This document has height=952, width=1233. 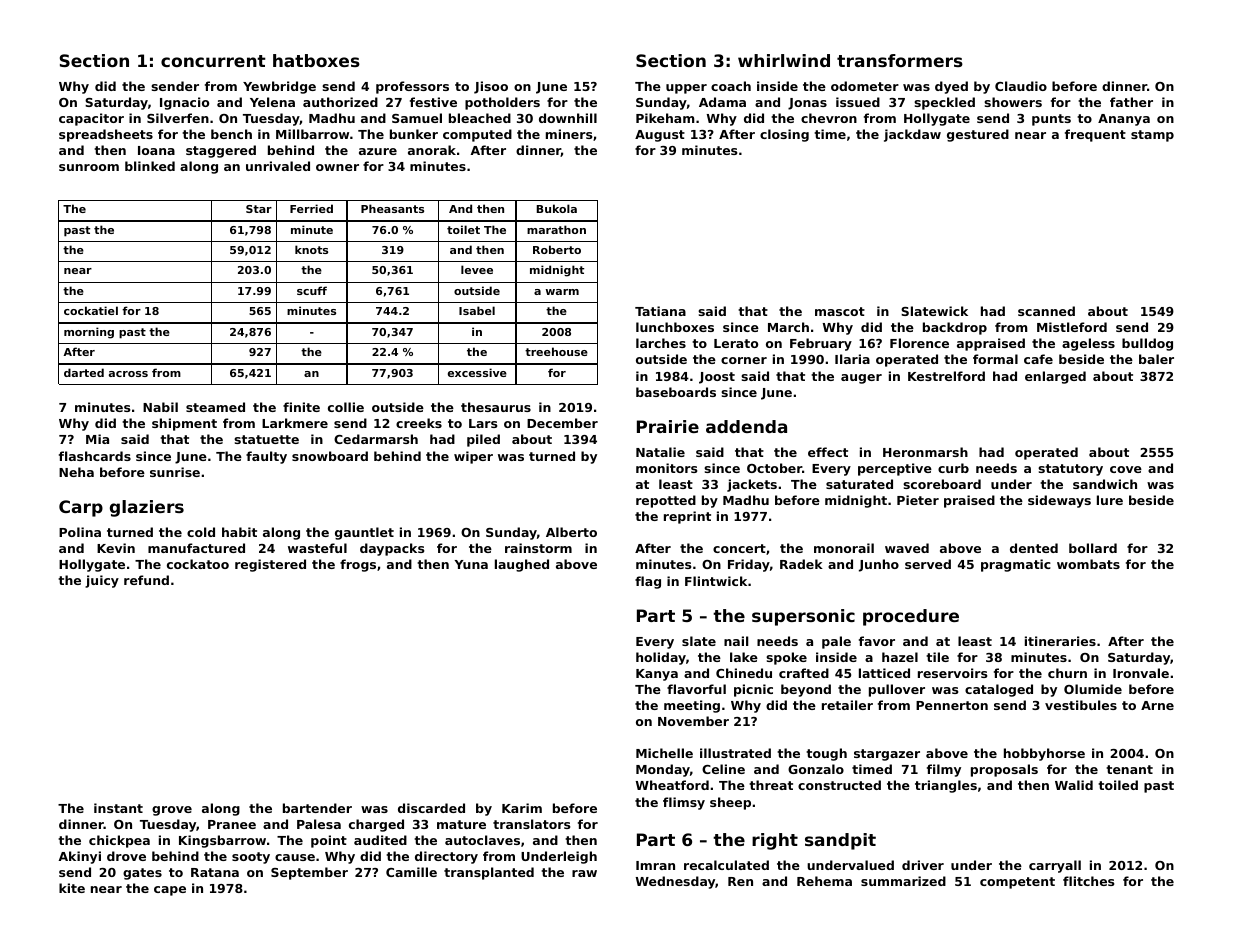 What do you see at coordinates (150, 166) in the document?
I see `blinked` at bounding box center [150, 166].
